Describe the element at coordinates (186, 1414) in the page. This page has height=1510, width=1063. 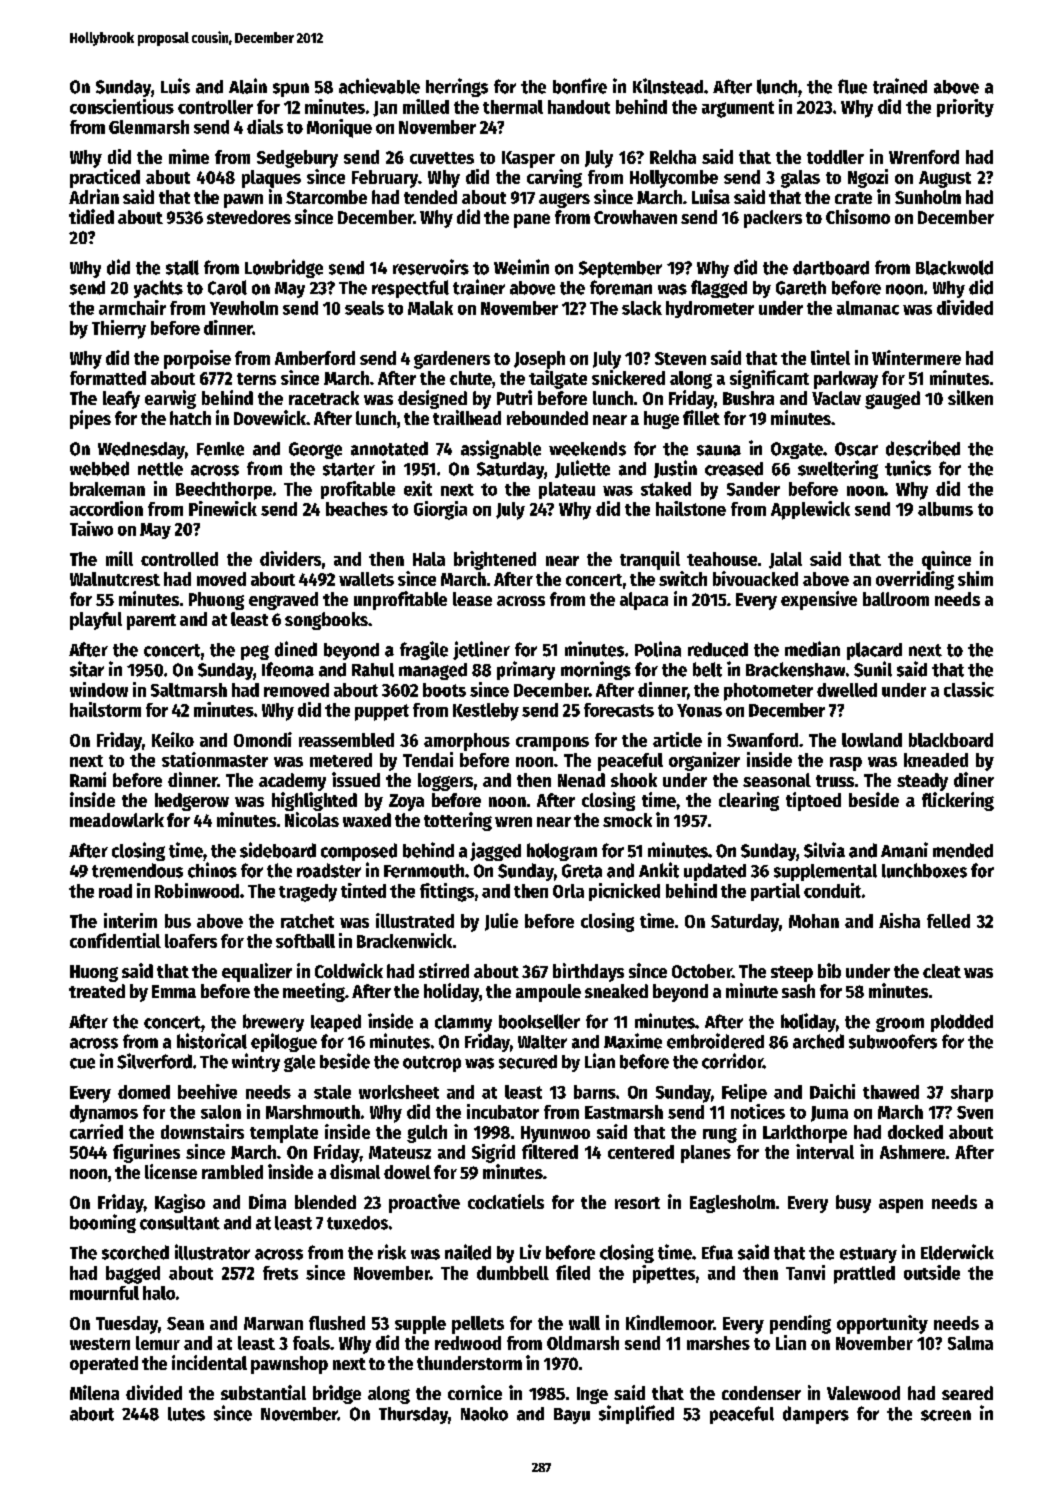
I see `lutes` at that location.
